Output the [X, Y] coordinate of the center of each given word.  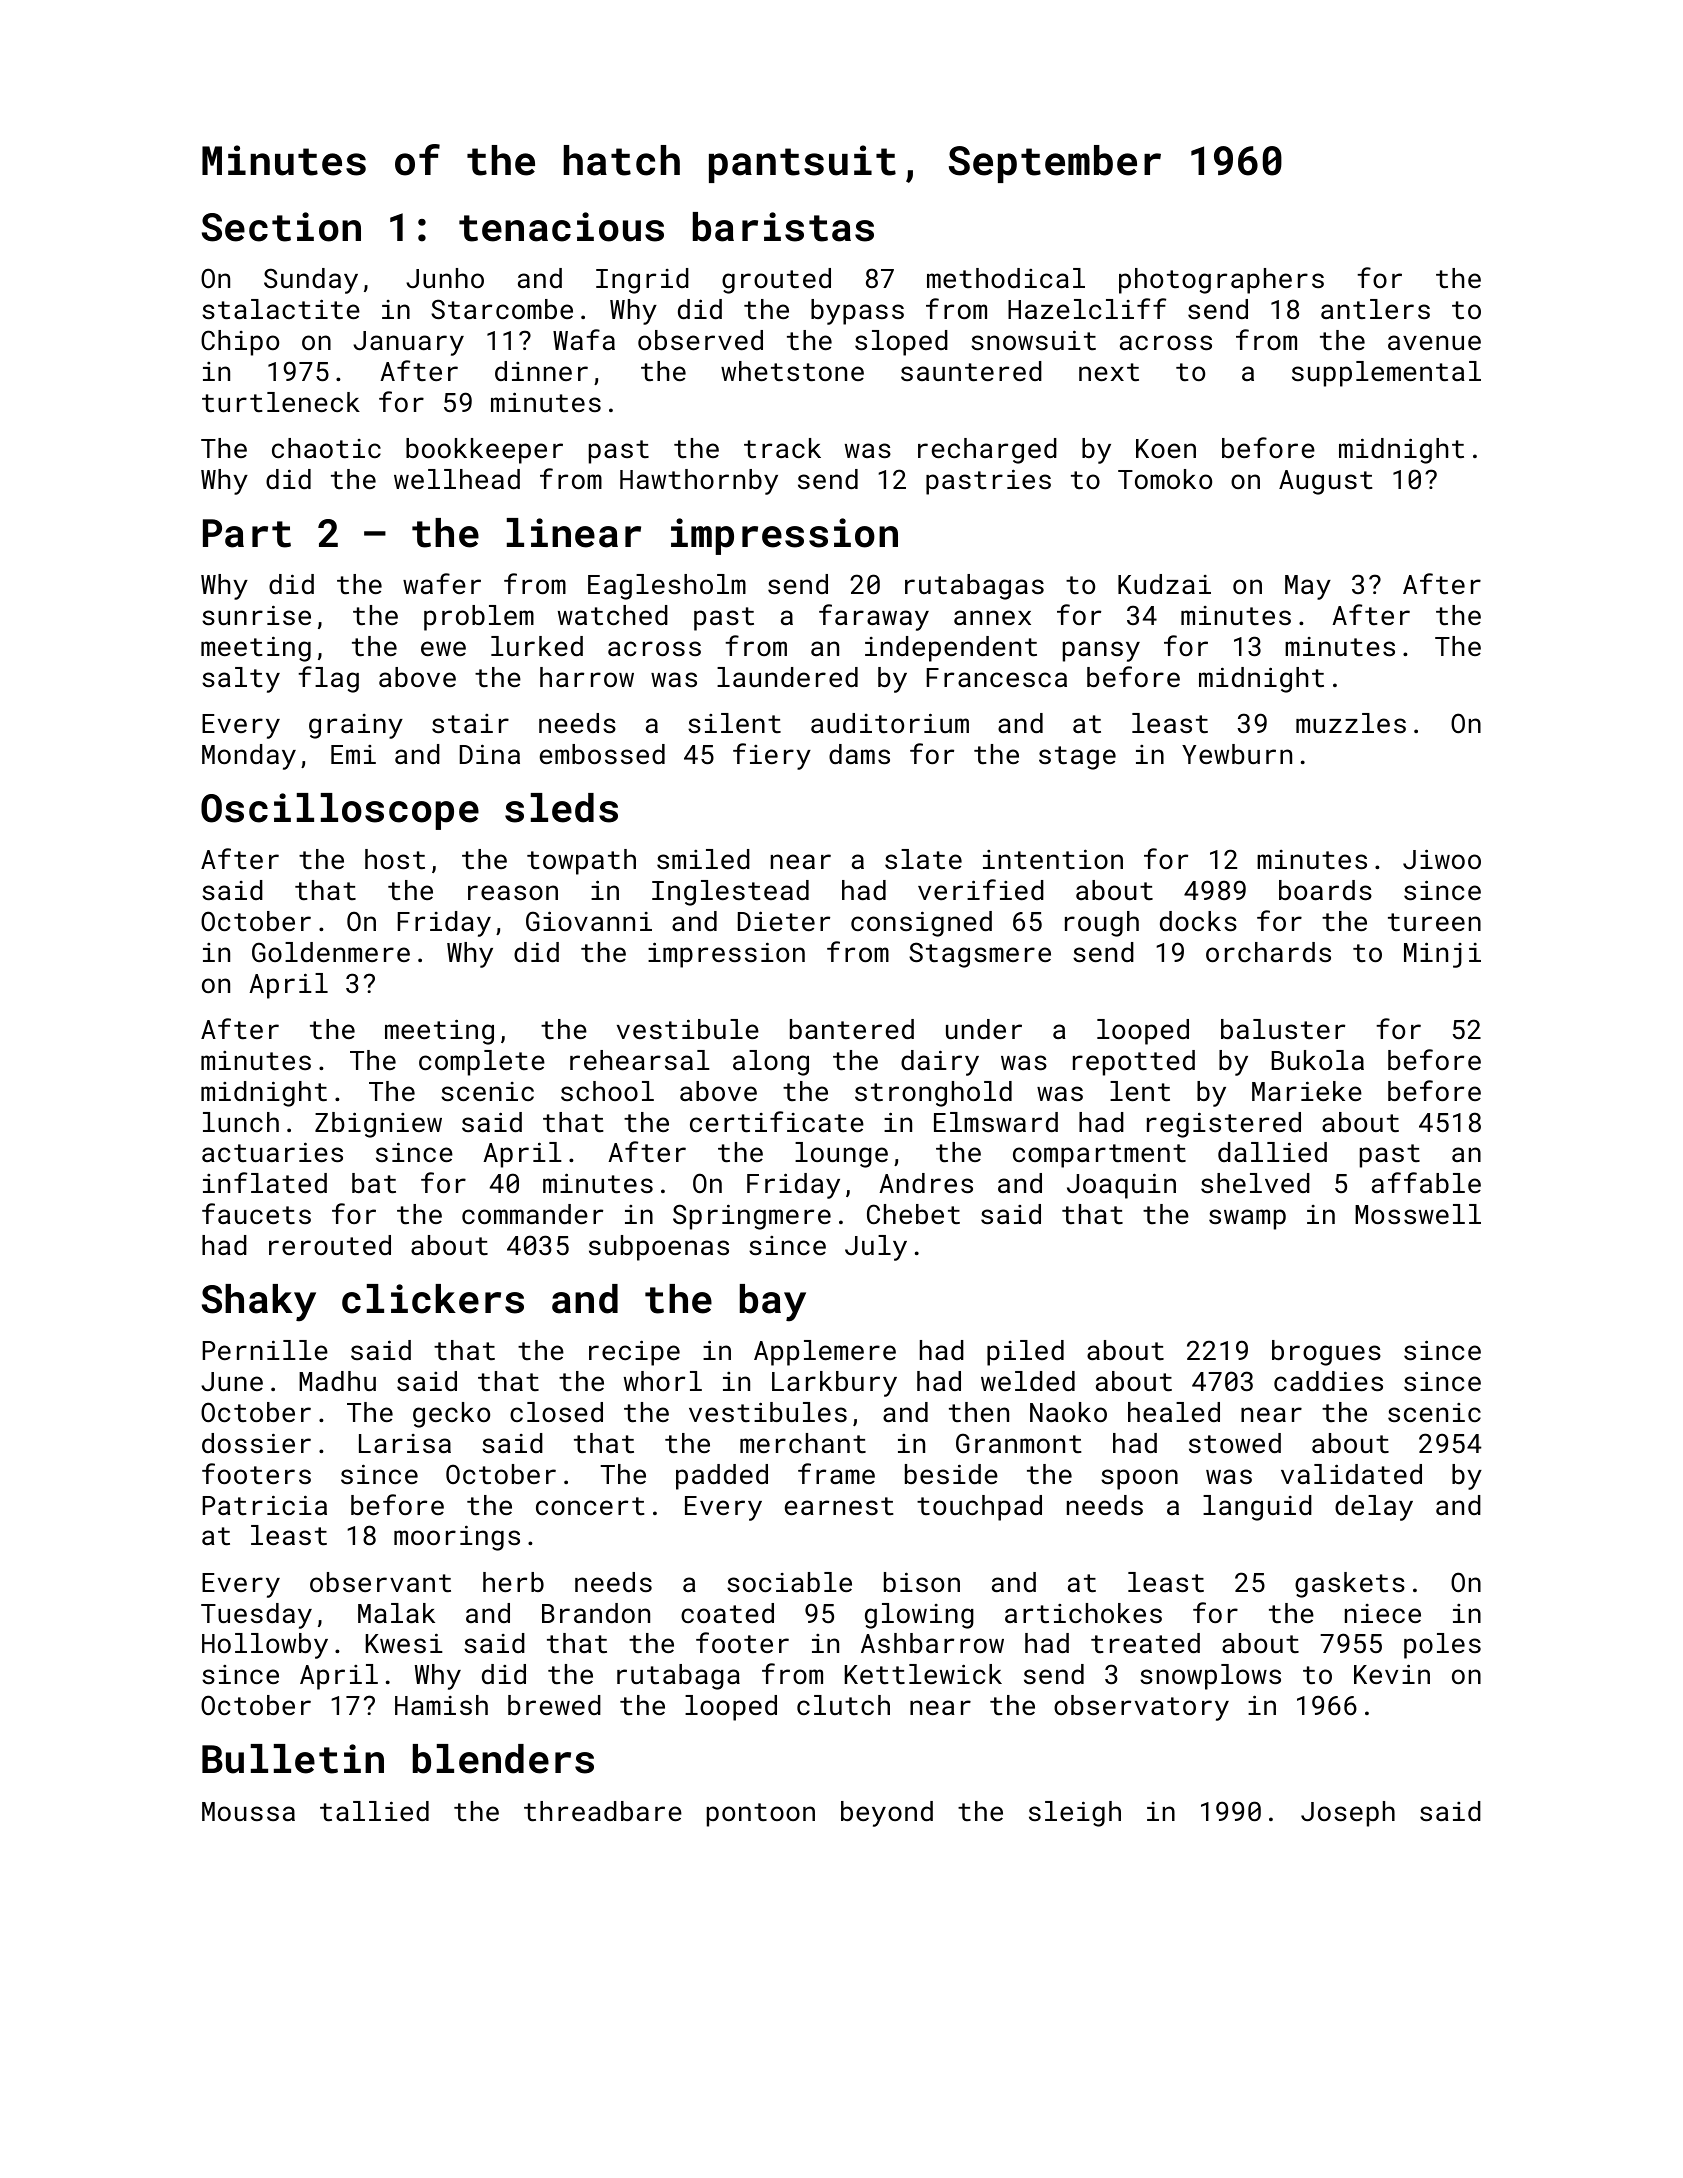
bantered [852, 1029]
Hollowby [265, 1646]
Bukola [1318, 1060]
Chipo [240, 343]
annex [992, 617]
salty [241, 680]
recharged [987, 451]
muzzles [1351, 723]
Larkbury [834, 1384]
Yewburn [1237, 754]
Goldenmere [331, 952]
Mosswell [1418, 1214]
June [232, 1381]
